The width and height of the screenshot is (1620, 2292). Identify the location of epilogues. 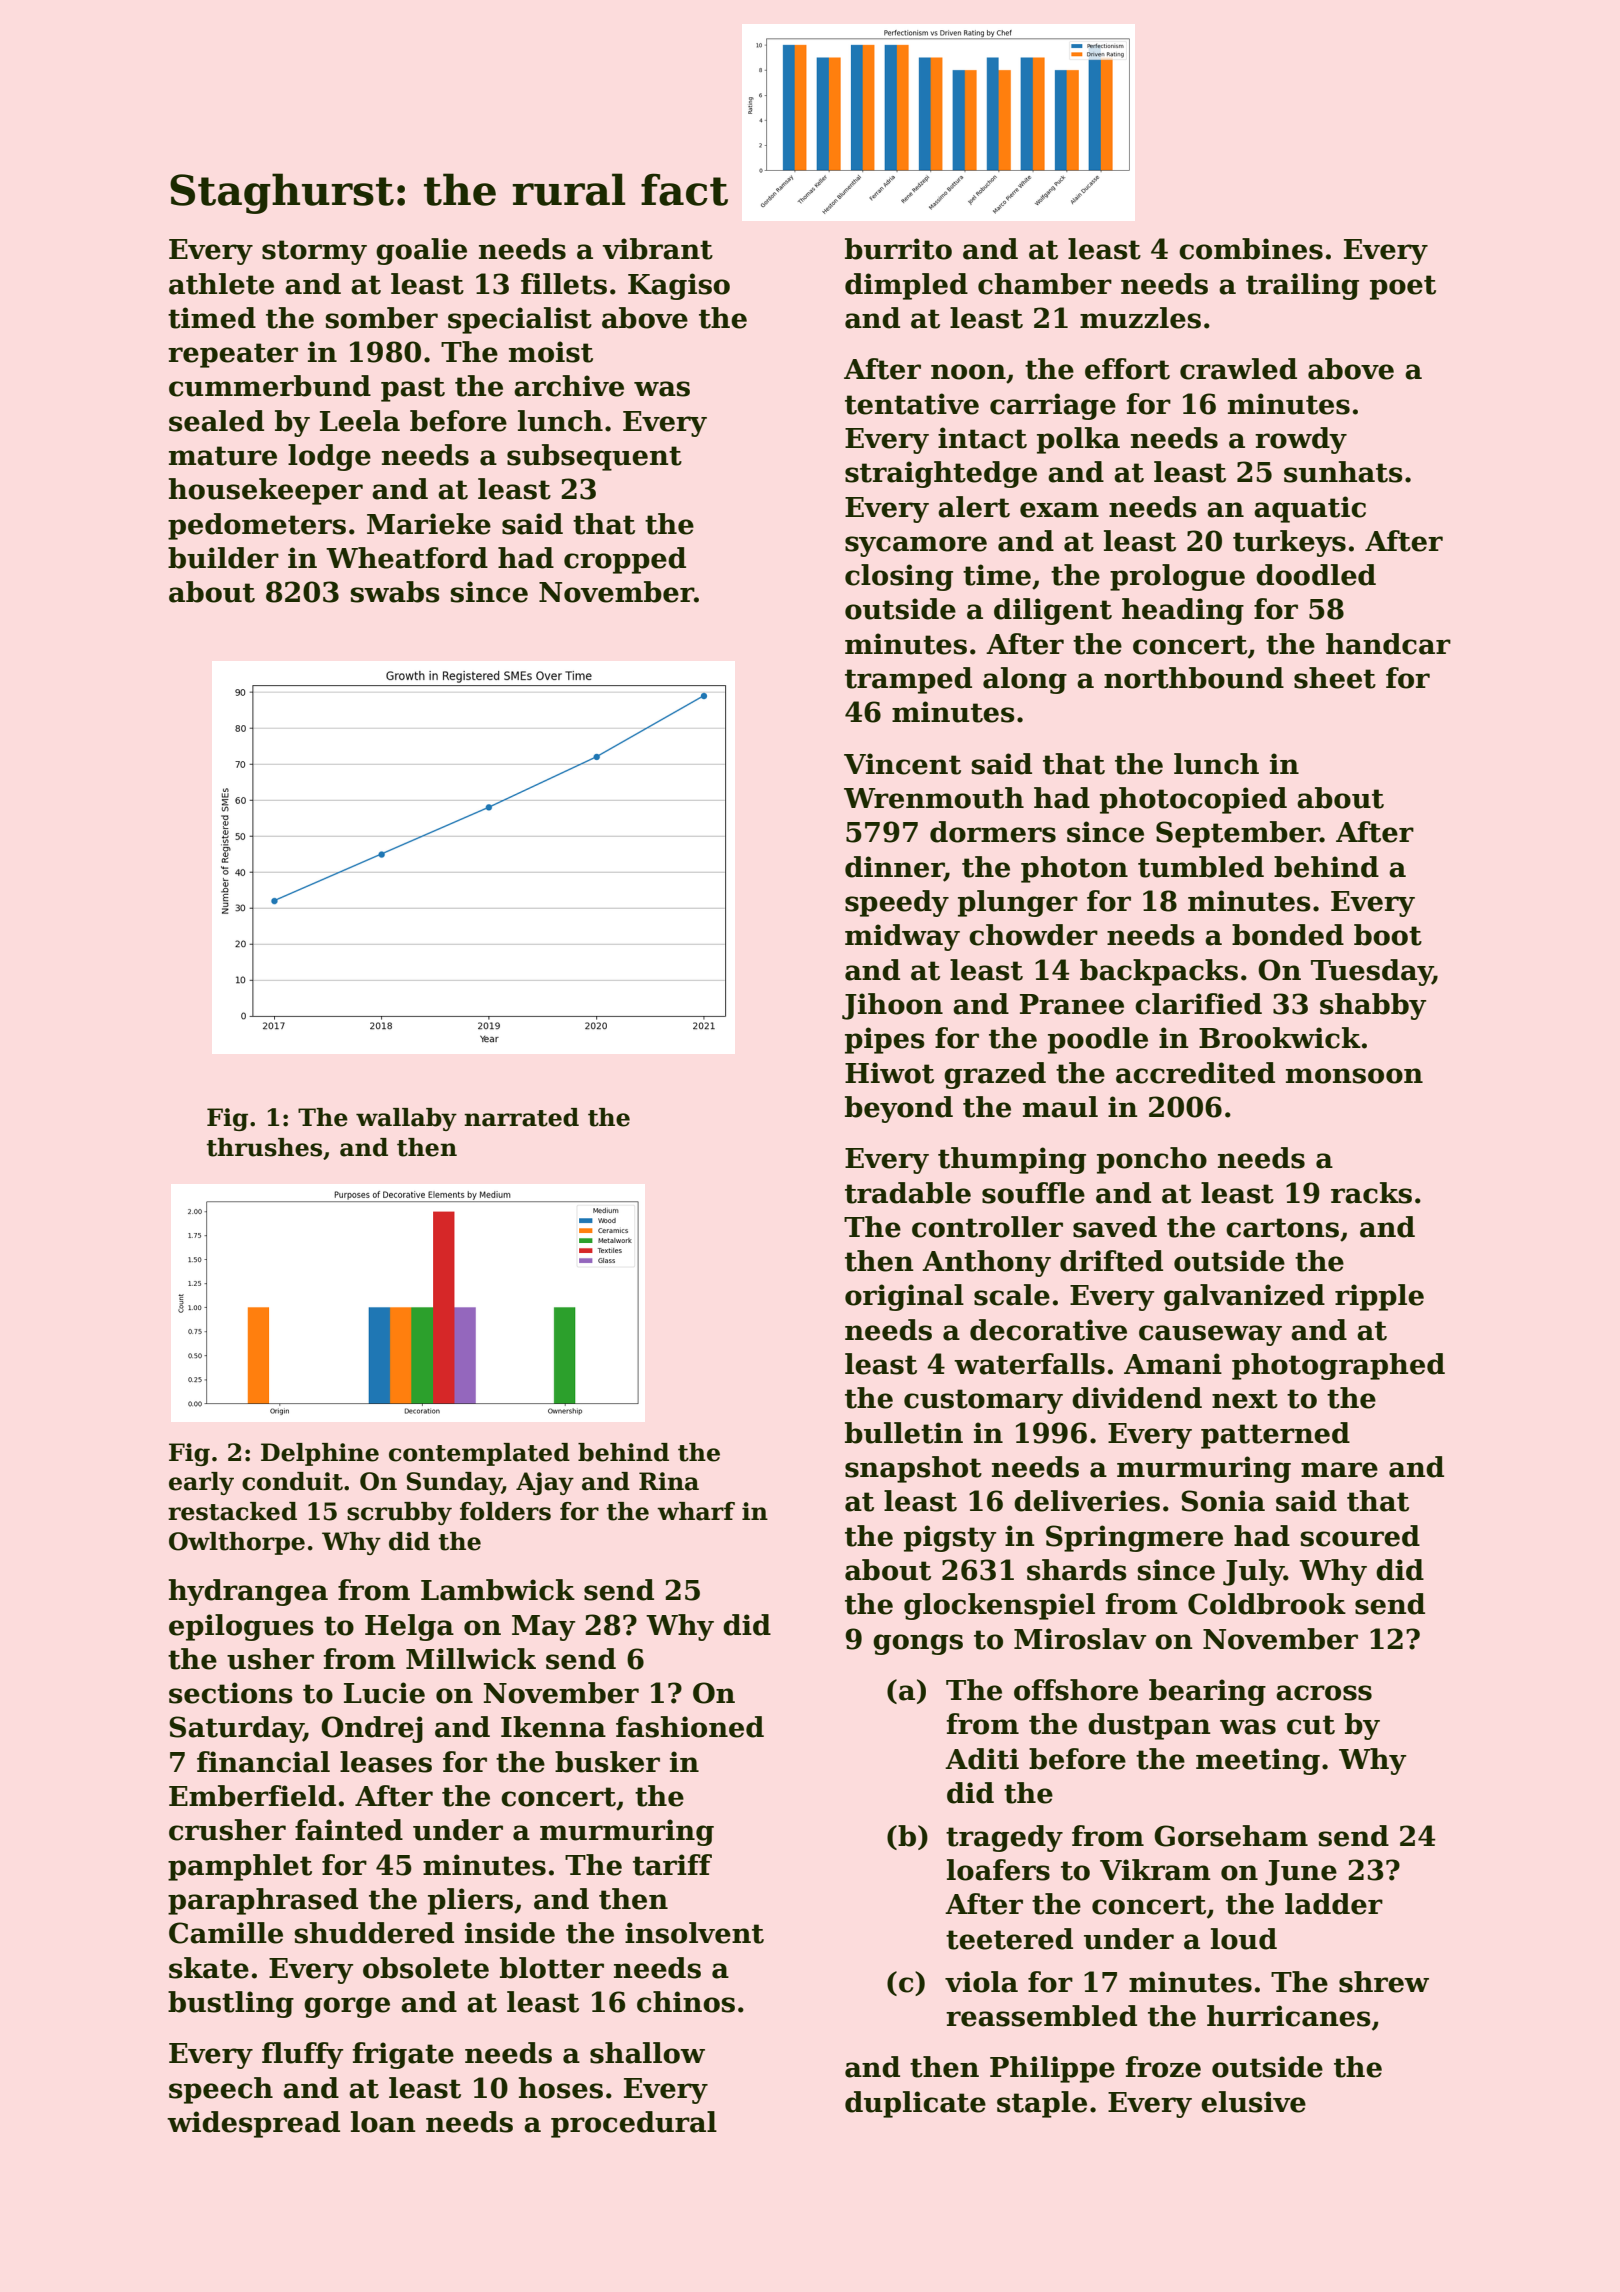
(241, 1627).
